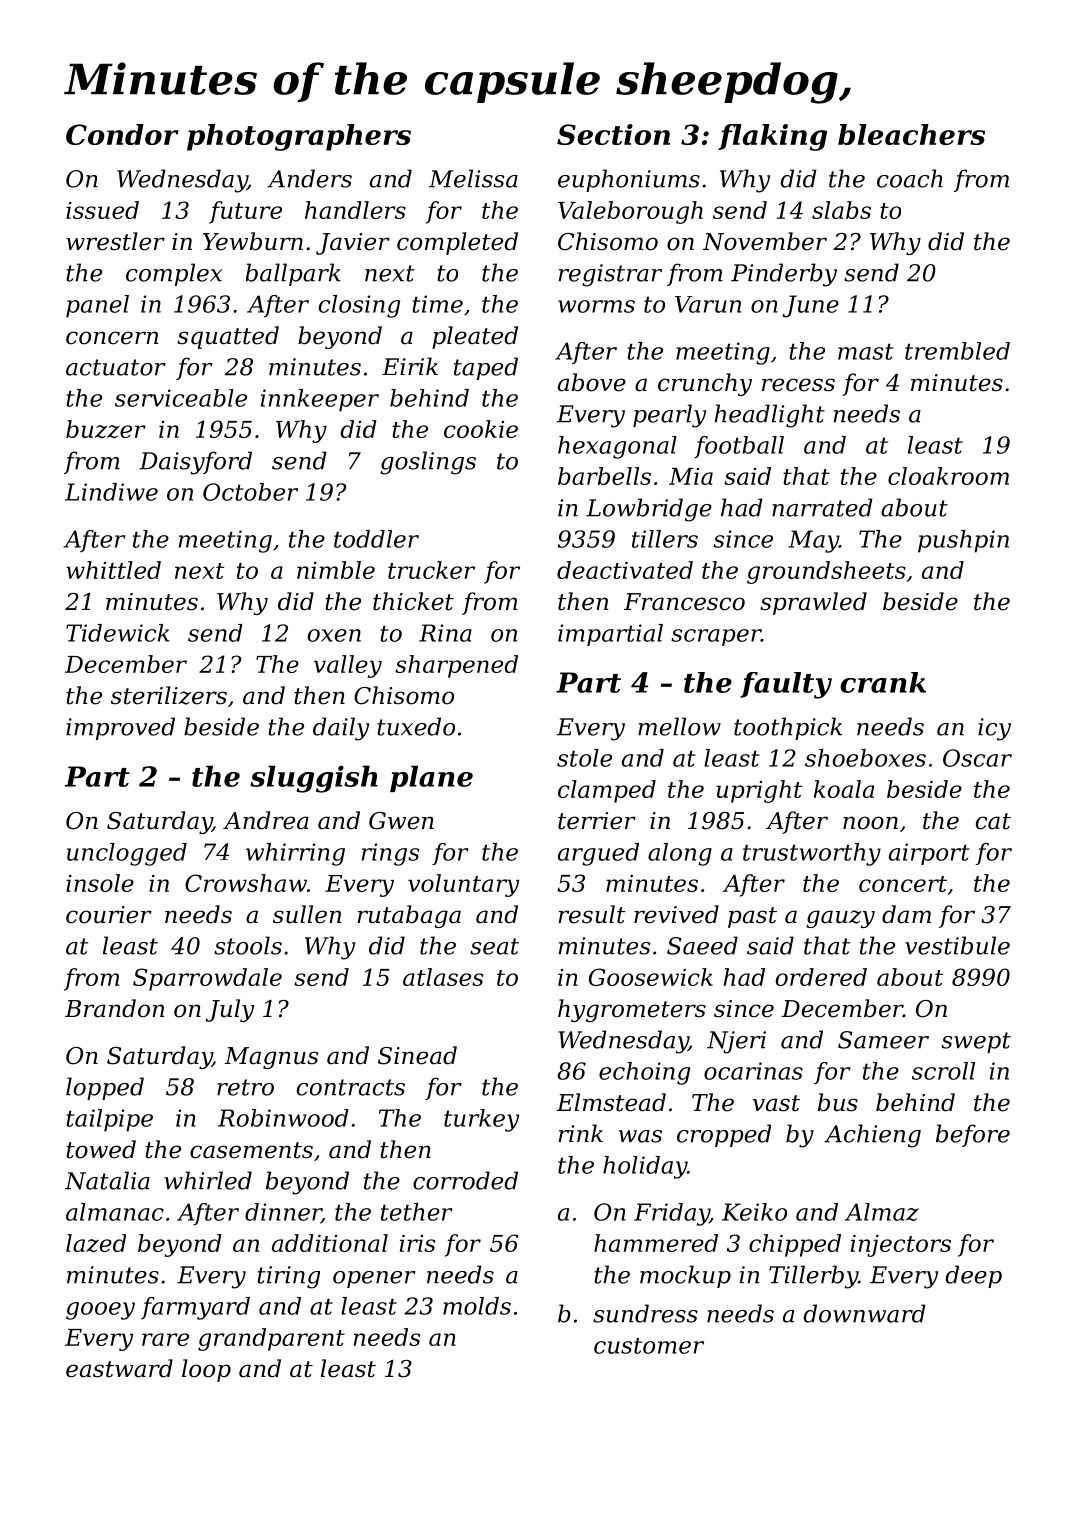  What do you see at coordinates (993, 821) in the screenshot?
I see `cat` at bounding box center [993, 821].
